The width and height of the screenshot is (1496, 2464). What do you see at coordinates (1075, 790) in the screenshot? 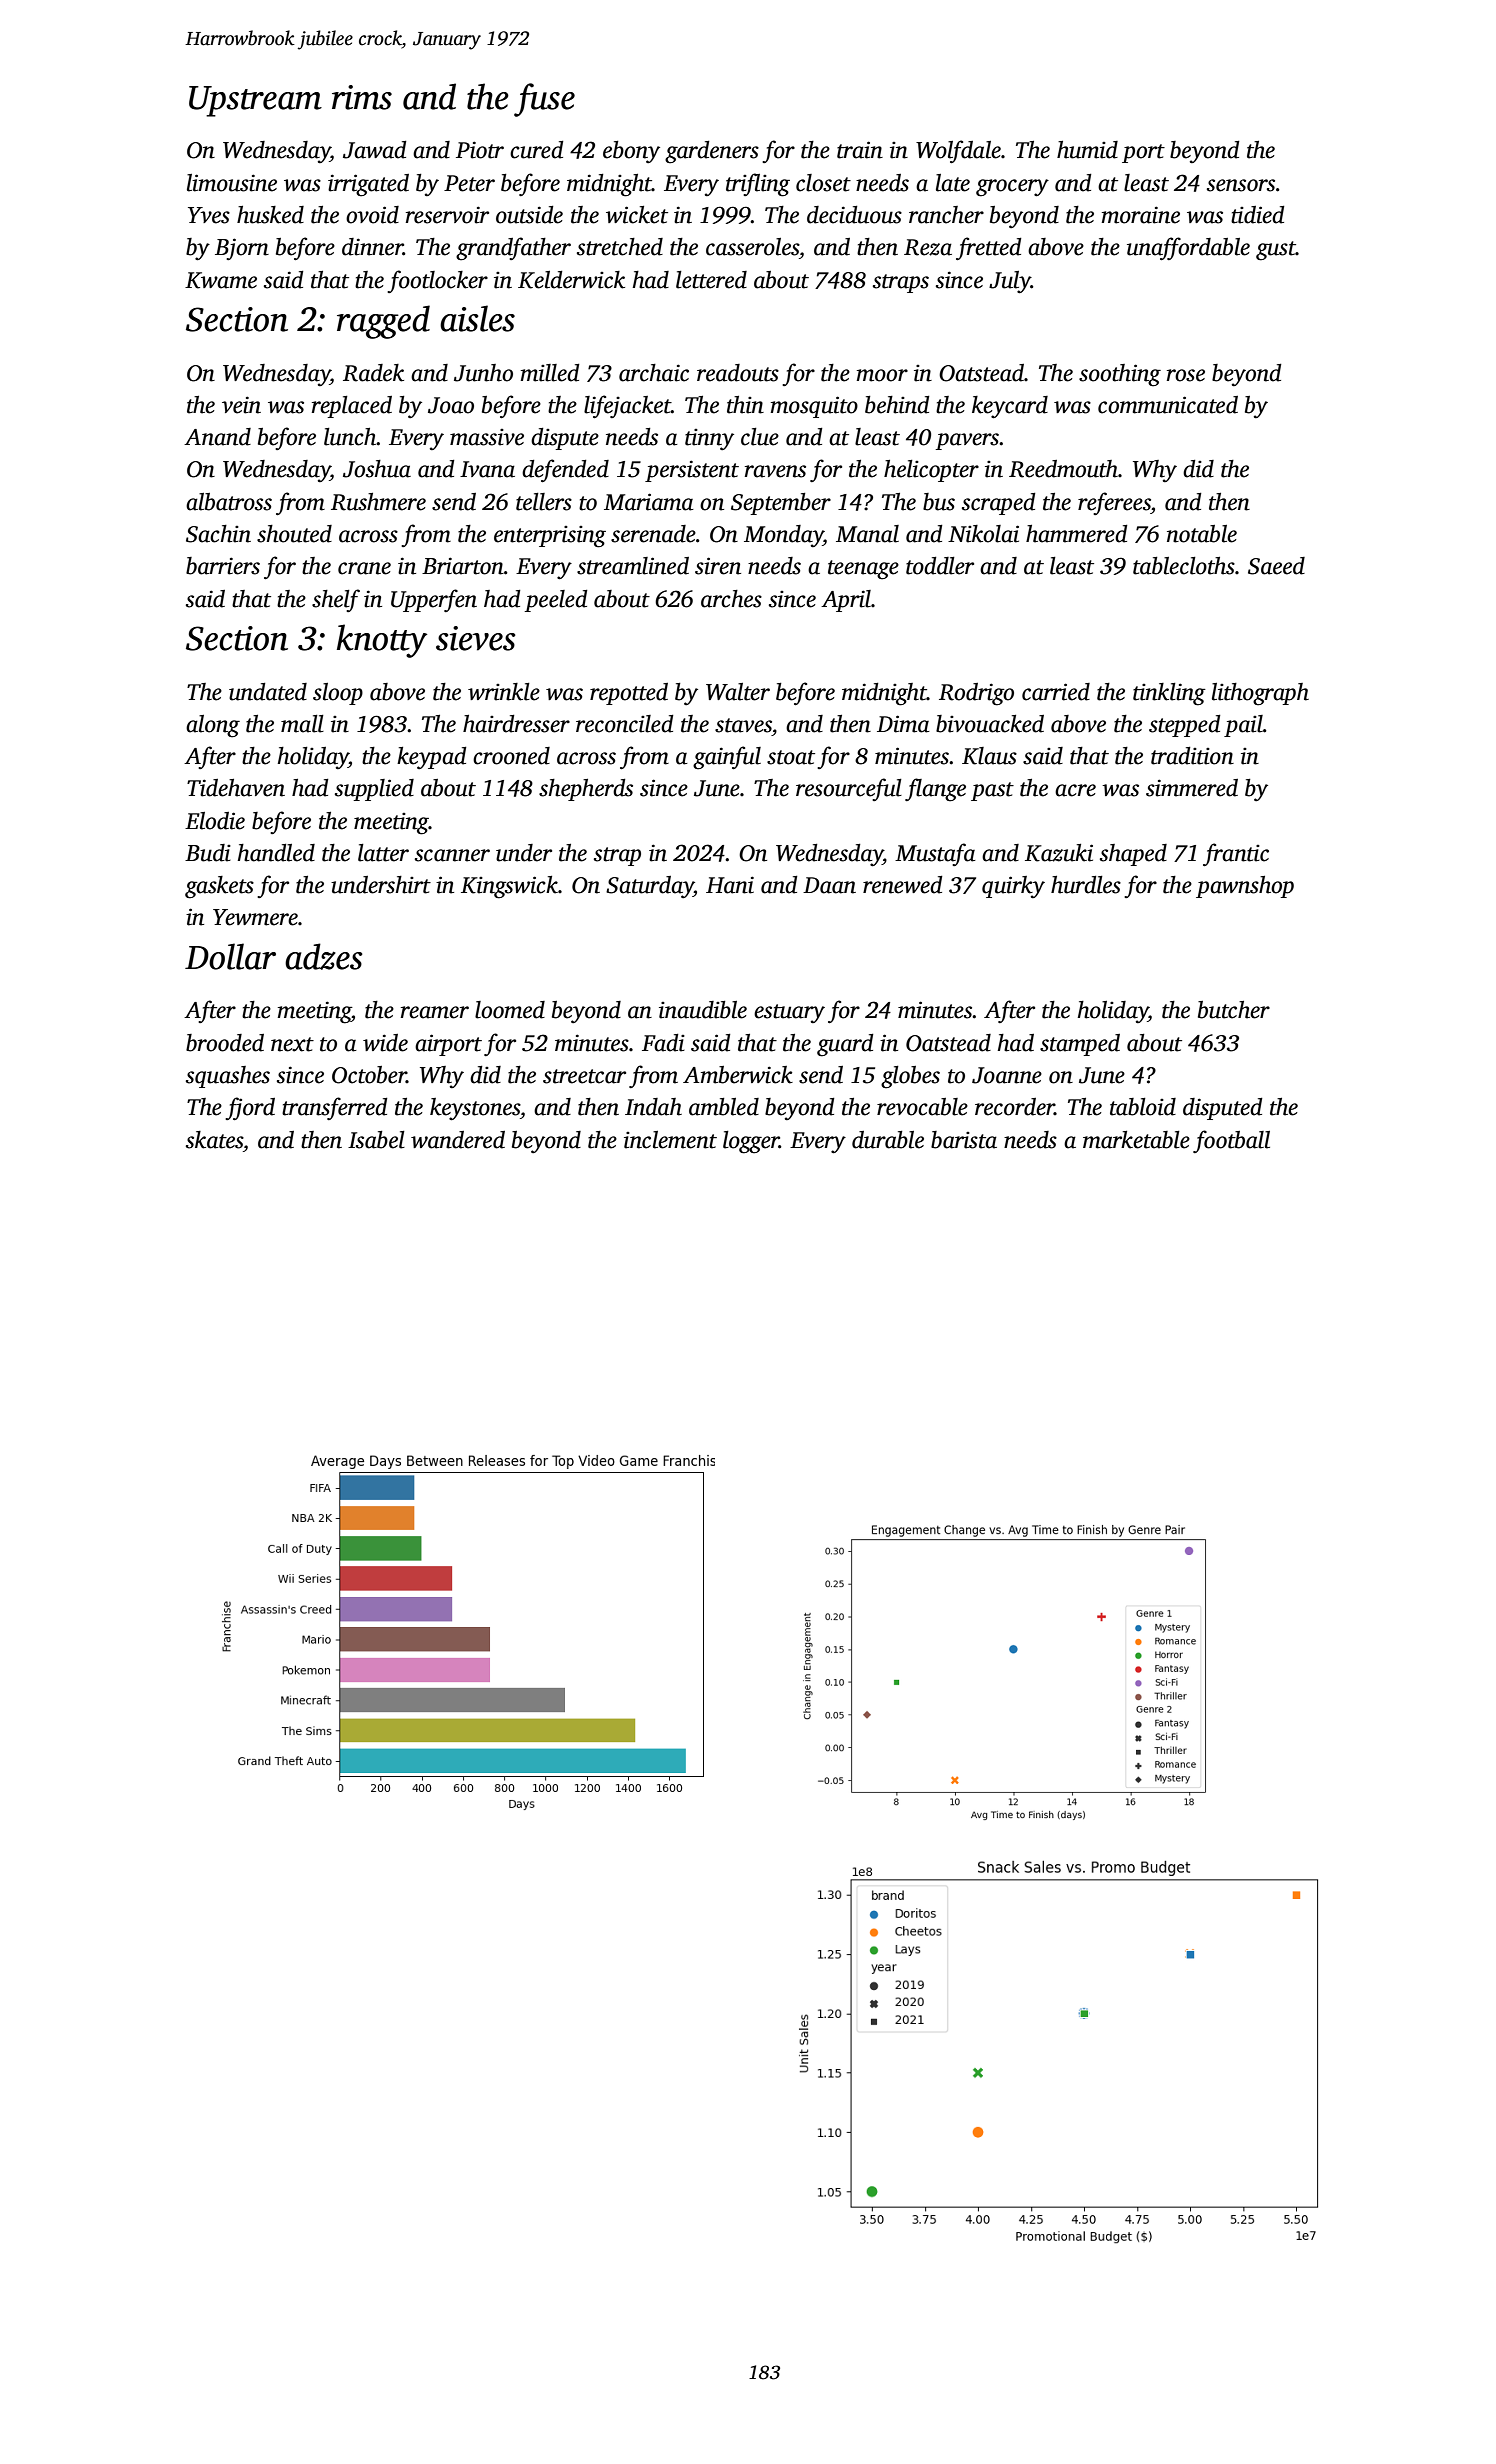
I see `acre` at bounding box center [1075, 790].
